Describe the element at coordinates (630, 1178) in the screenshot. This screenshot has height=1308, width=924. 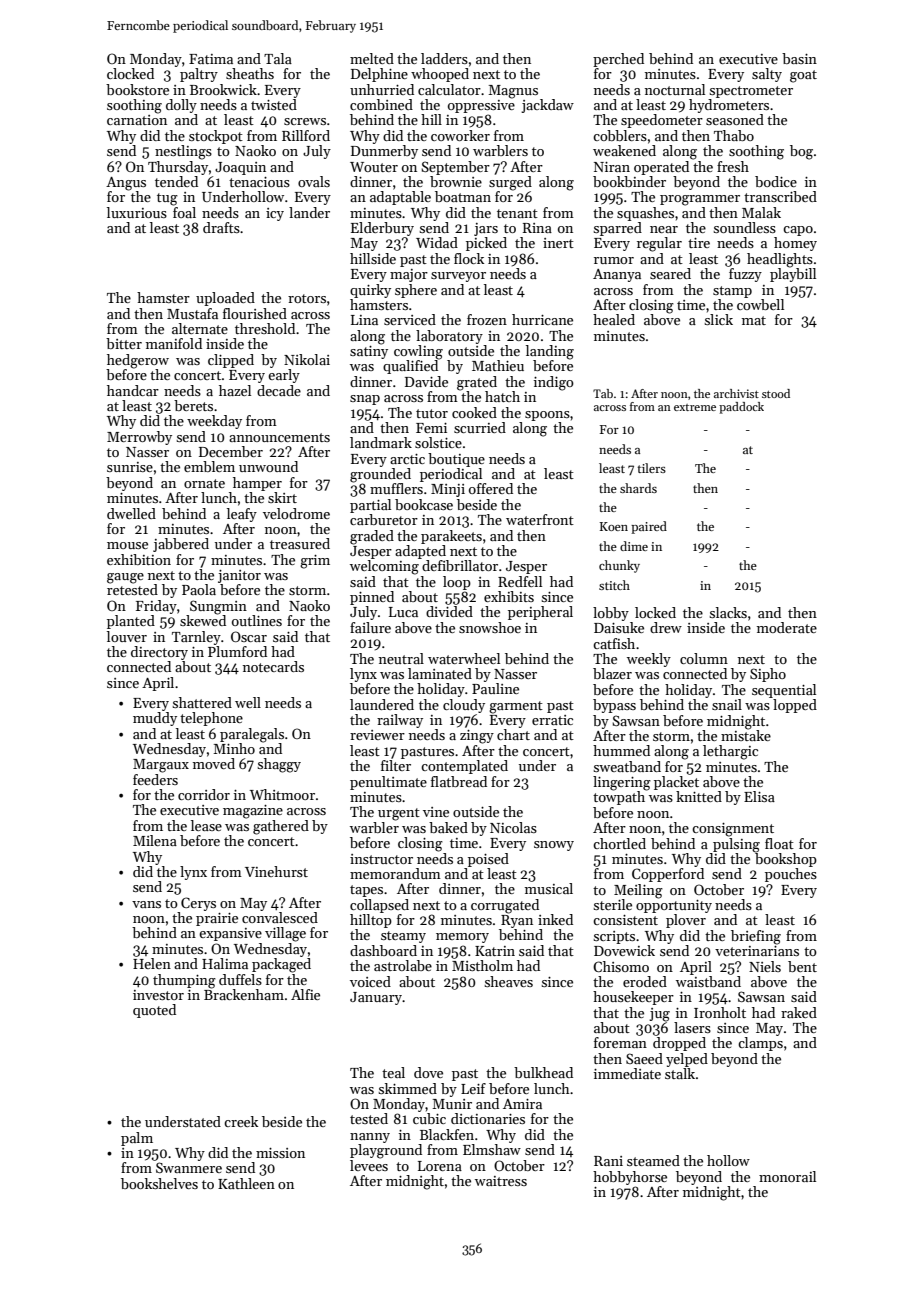
I see `hobbyhorse` at that location.
